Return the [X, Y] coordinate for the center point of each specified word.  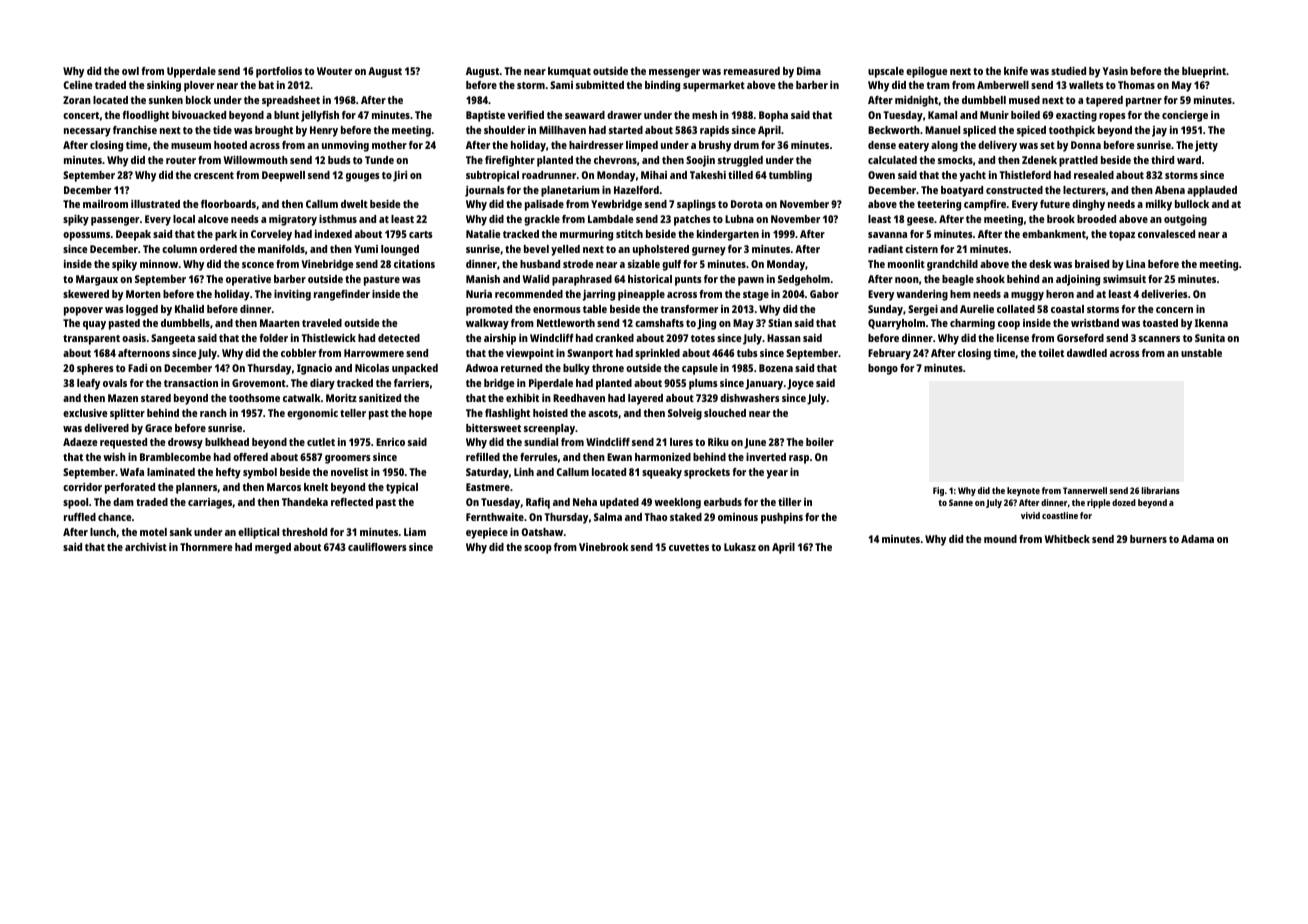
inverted [766, 457]
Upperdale [191, 72]
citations [414, 264]
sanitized [380, 398]
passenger [115, 221]
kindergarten [728, 235]
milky [1159, 205]
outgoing [1185, 220]
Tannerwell [1085, 490]
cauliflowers [377, 547]
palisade [544, 205]
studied [1068, 71]
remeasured [752, 71]
